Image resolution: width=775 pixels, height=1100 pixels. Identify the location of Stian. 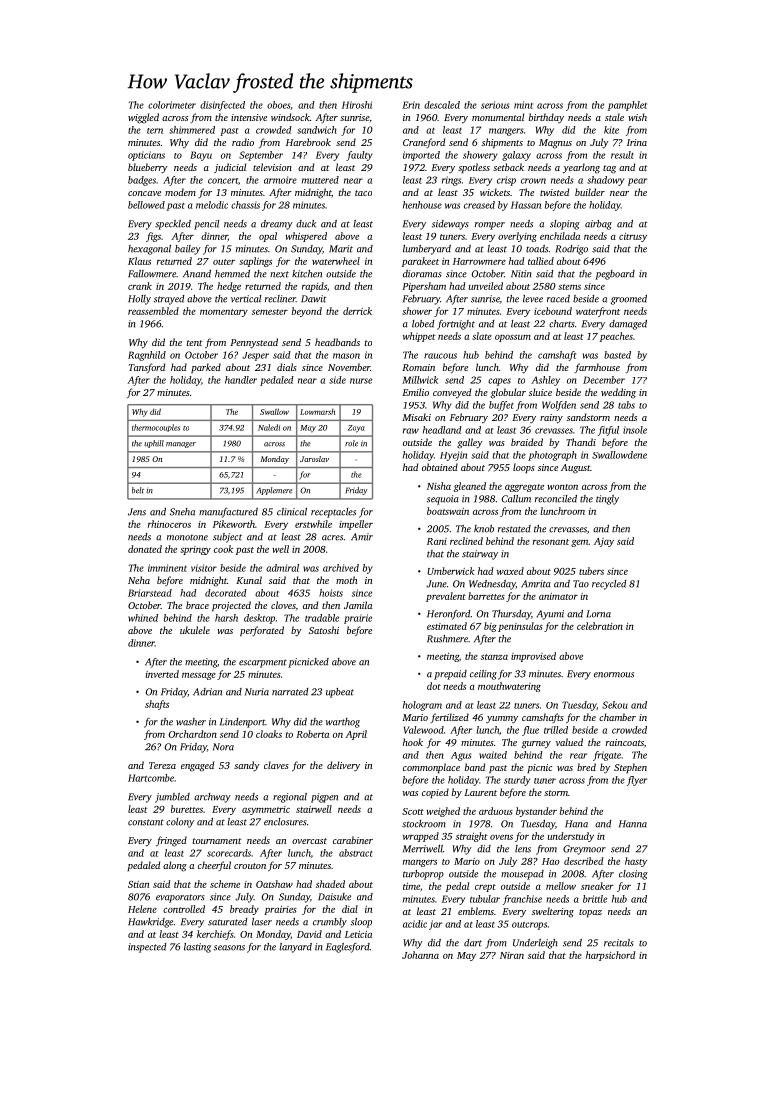
(138, 884).
